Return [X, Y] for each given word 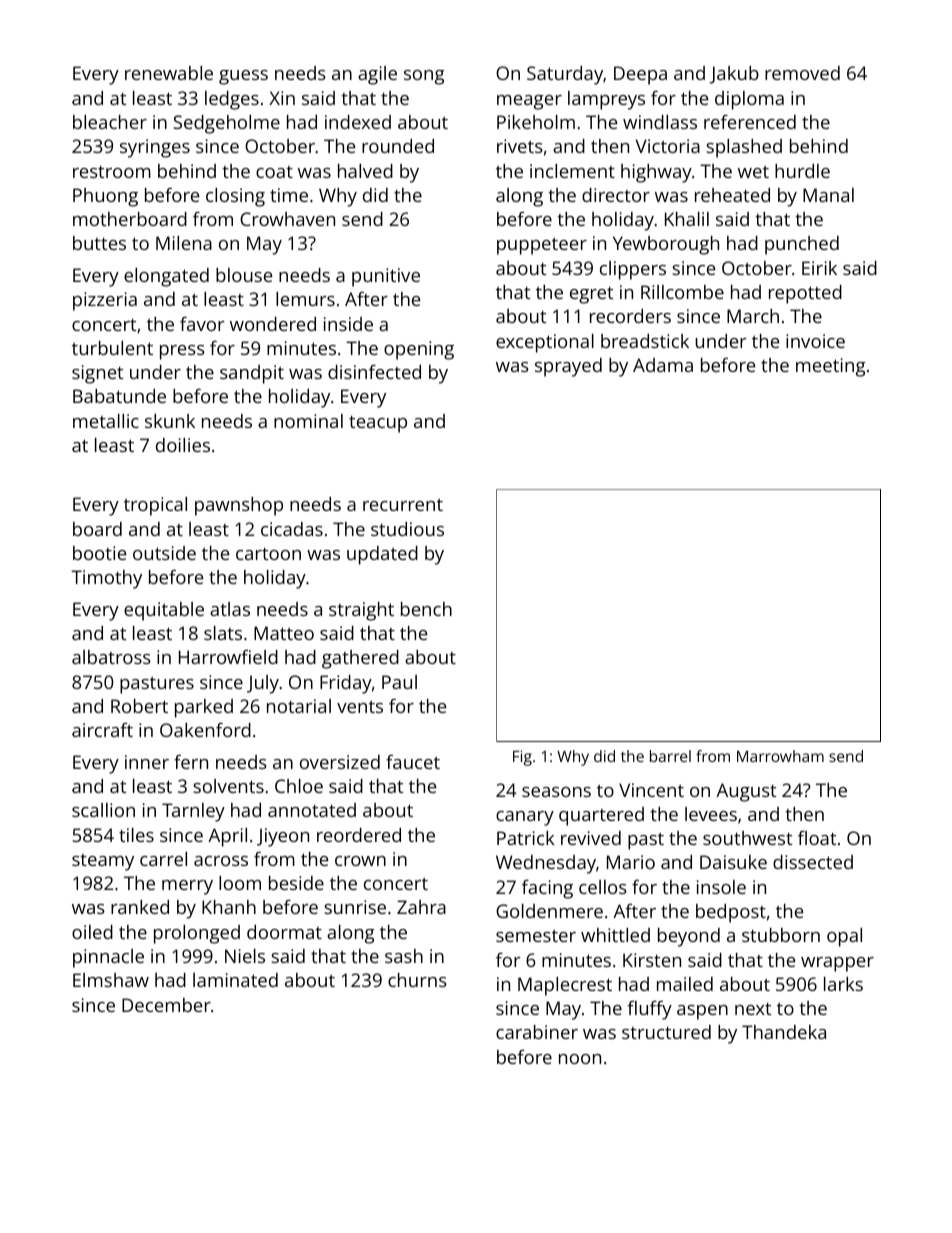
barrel [670, 756]
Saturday [565, 75]
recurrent [403, 505]
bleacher [110, 122]
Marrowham [780, 756]
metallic [106, 421]
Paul [399, 682]
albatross [111, 657]
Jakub [734, 75]
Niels [245, 956]
